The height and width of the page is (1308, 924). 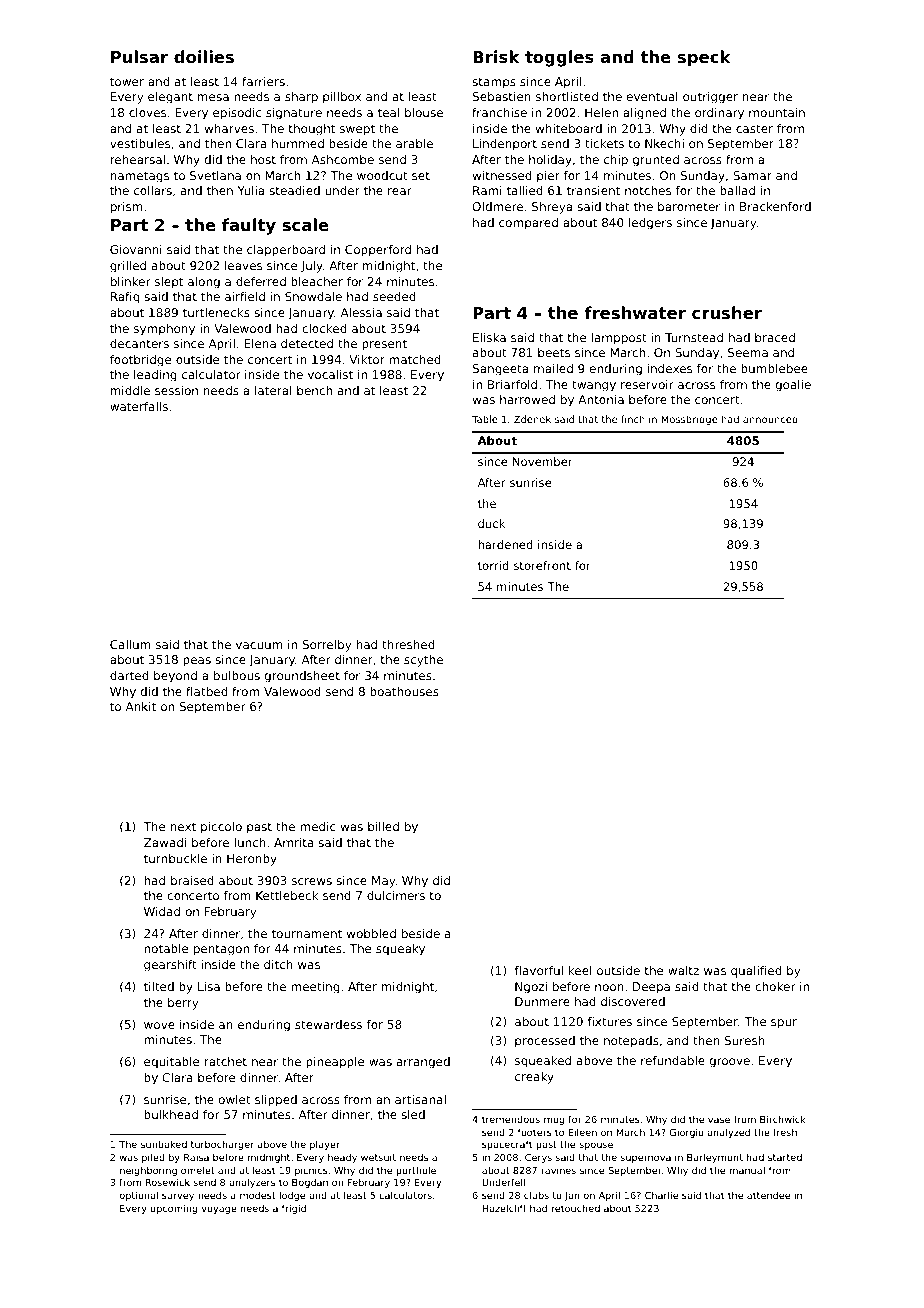 I want to click on mailed, so click(x=553, y=368).
